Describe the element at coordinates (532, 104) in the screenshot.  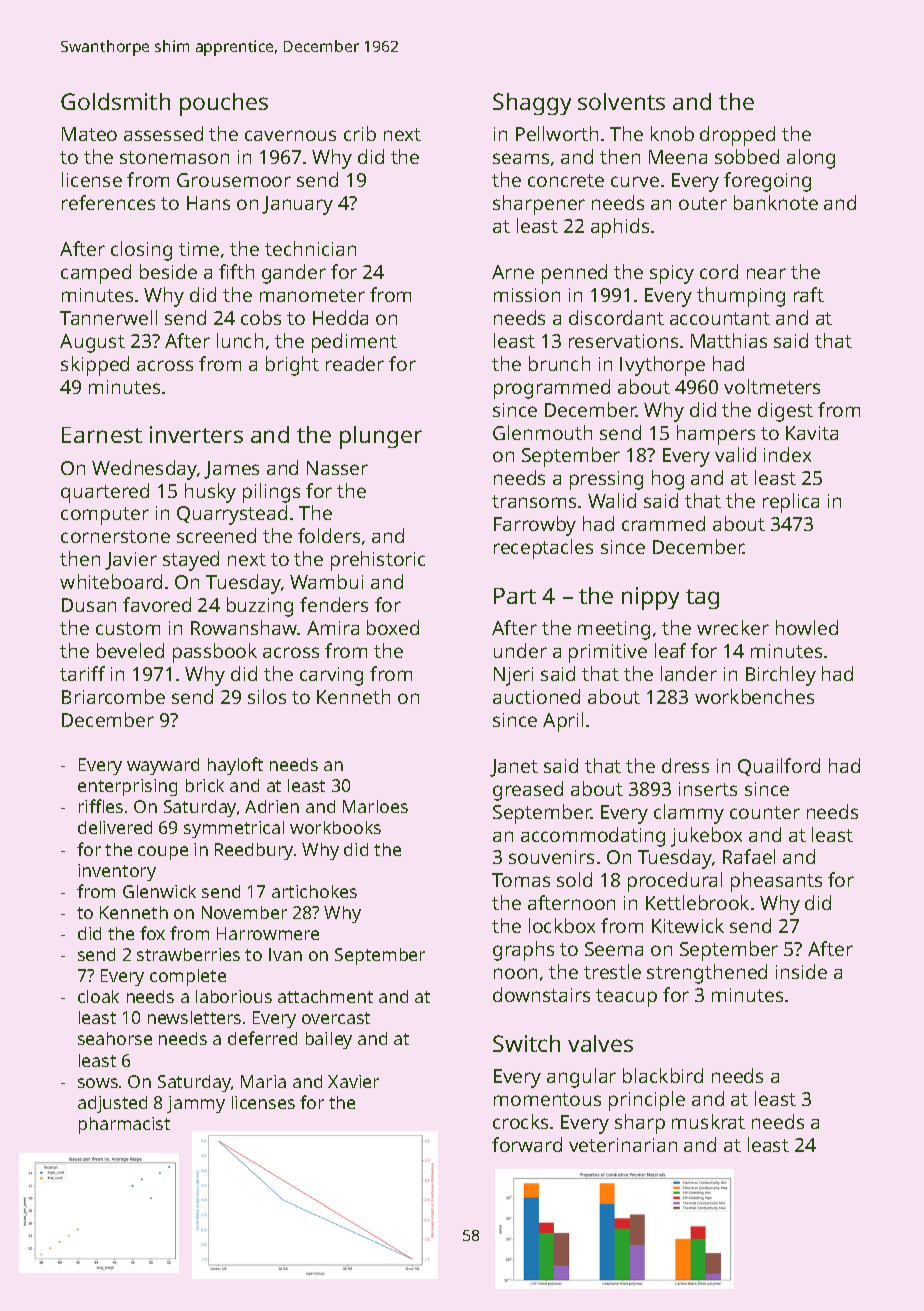
I see `Shaggy` at that location.
